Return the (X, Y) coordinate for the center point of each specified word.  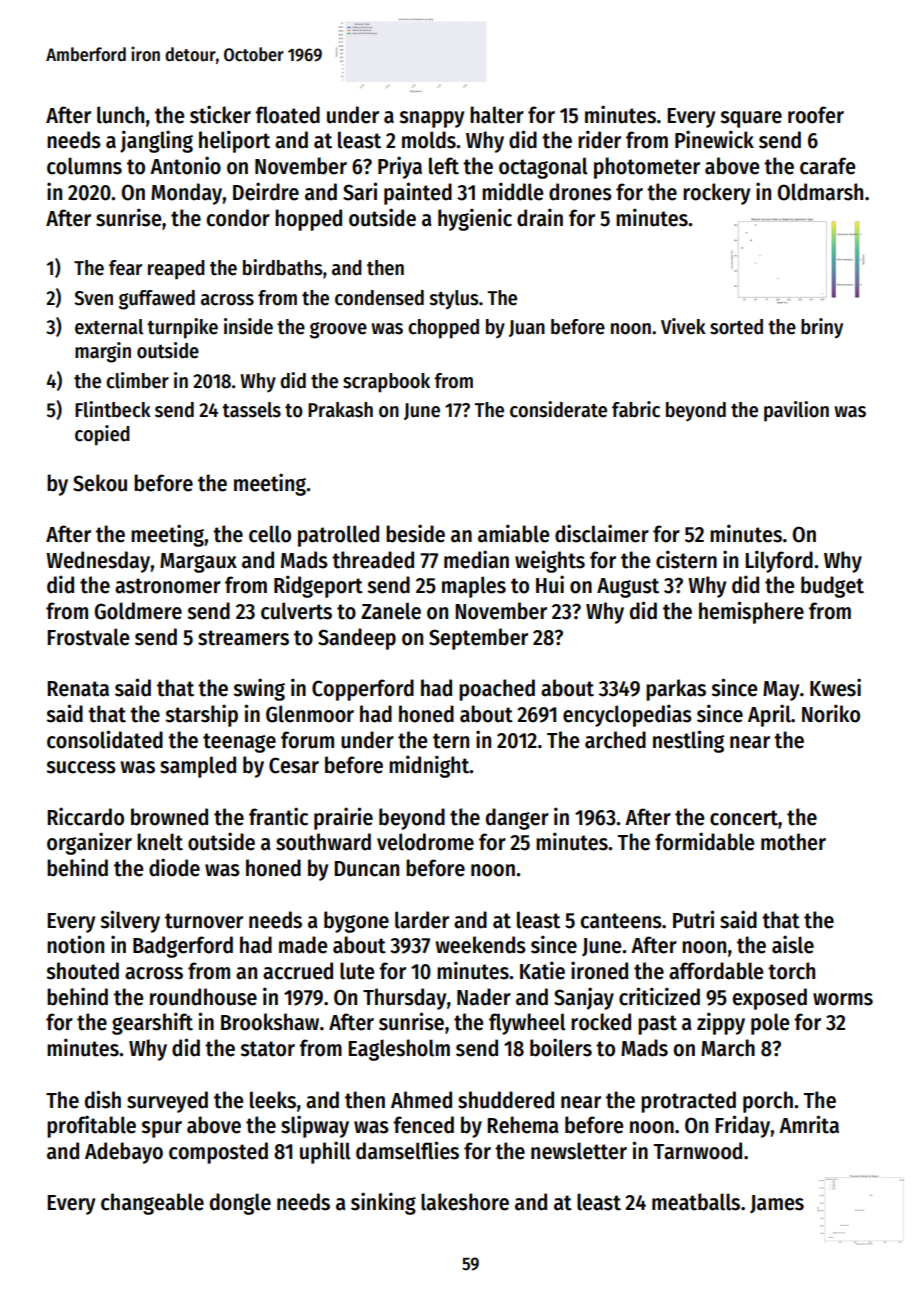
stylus (454, 300)
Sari (360, 191)
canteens (621, 921)
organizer (89, 843)
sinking (383, 1203)
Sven (93, 298)
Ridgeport (318, 586)
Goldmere (138, 611)
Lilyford (779, 561)
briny (822, 328)
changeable (152, 1204)
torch (791, 971)
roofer (816, 115)
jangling (156, 141)
